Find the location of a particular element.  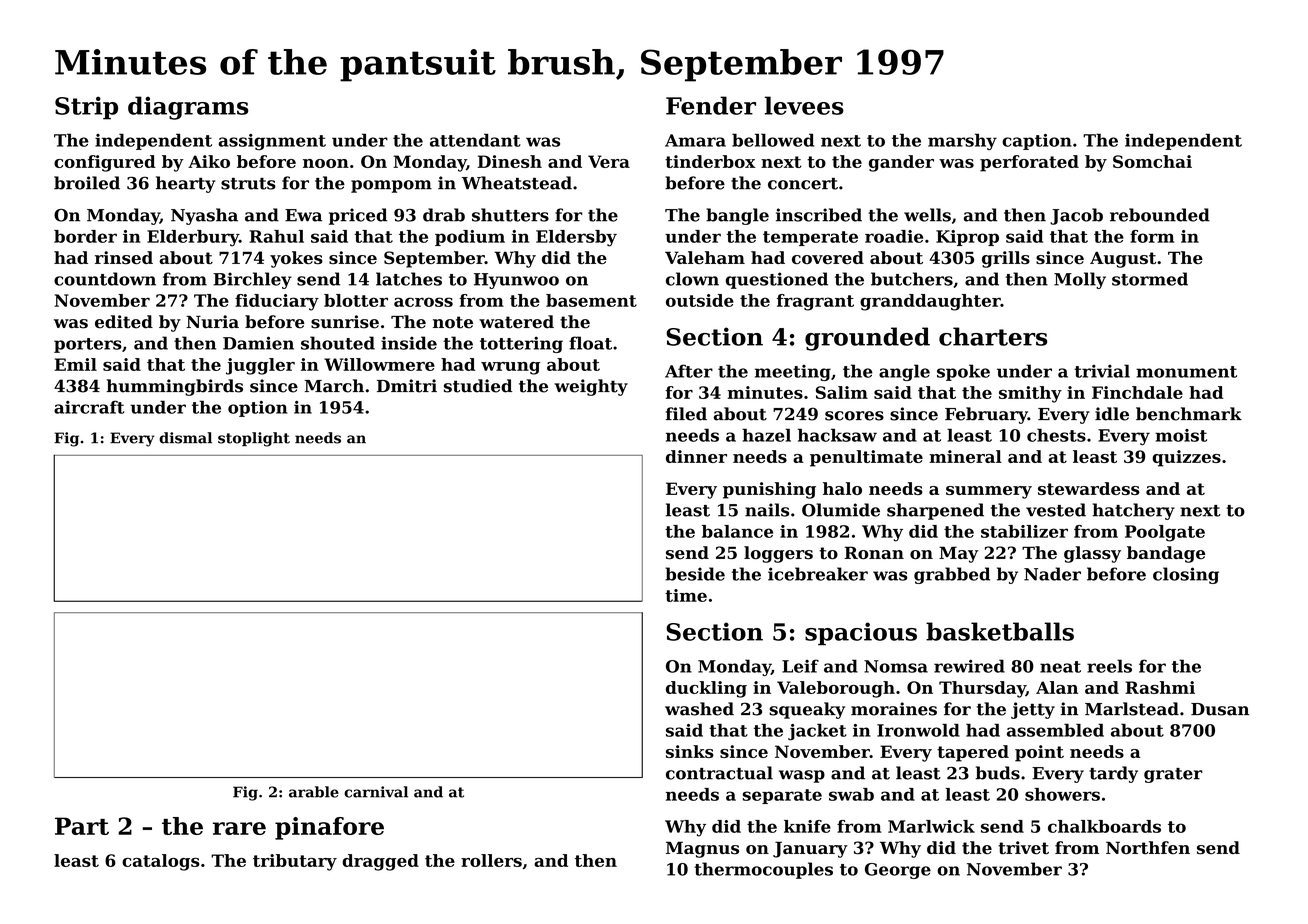

duckling is located at coordinates (706, 689).
